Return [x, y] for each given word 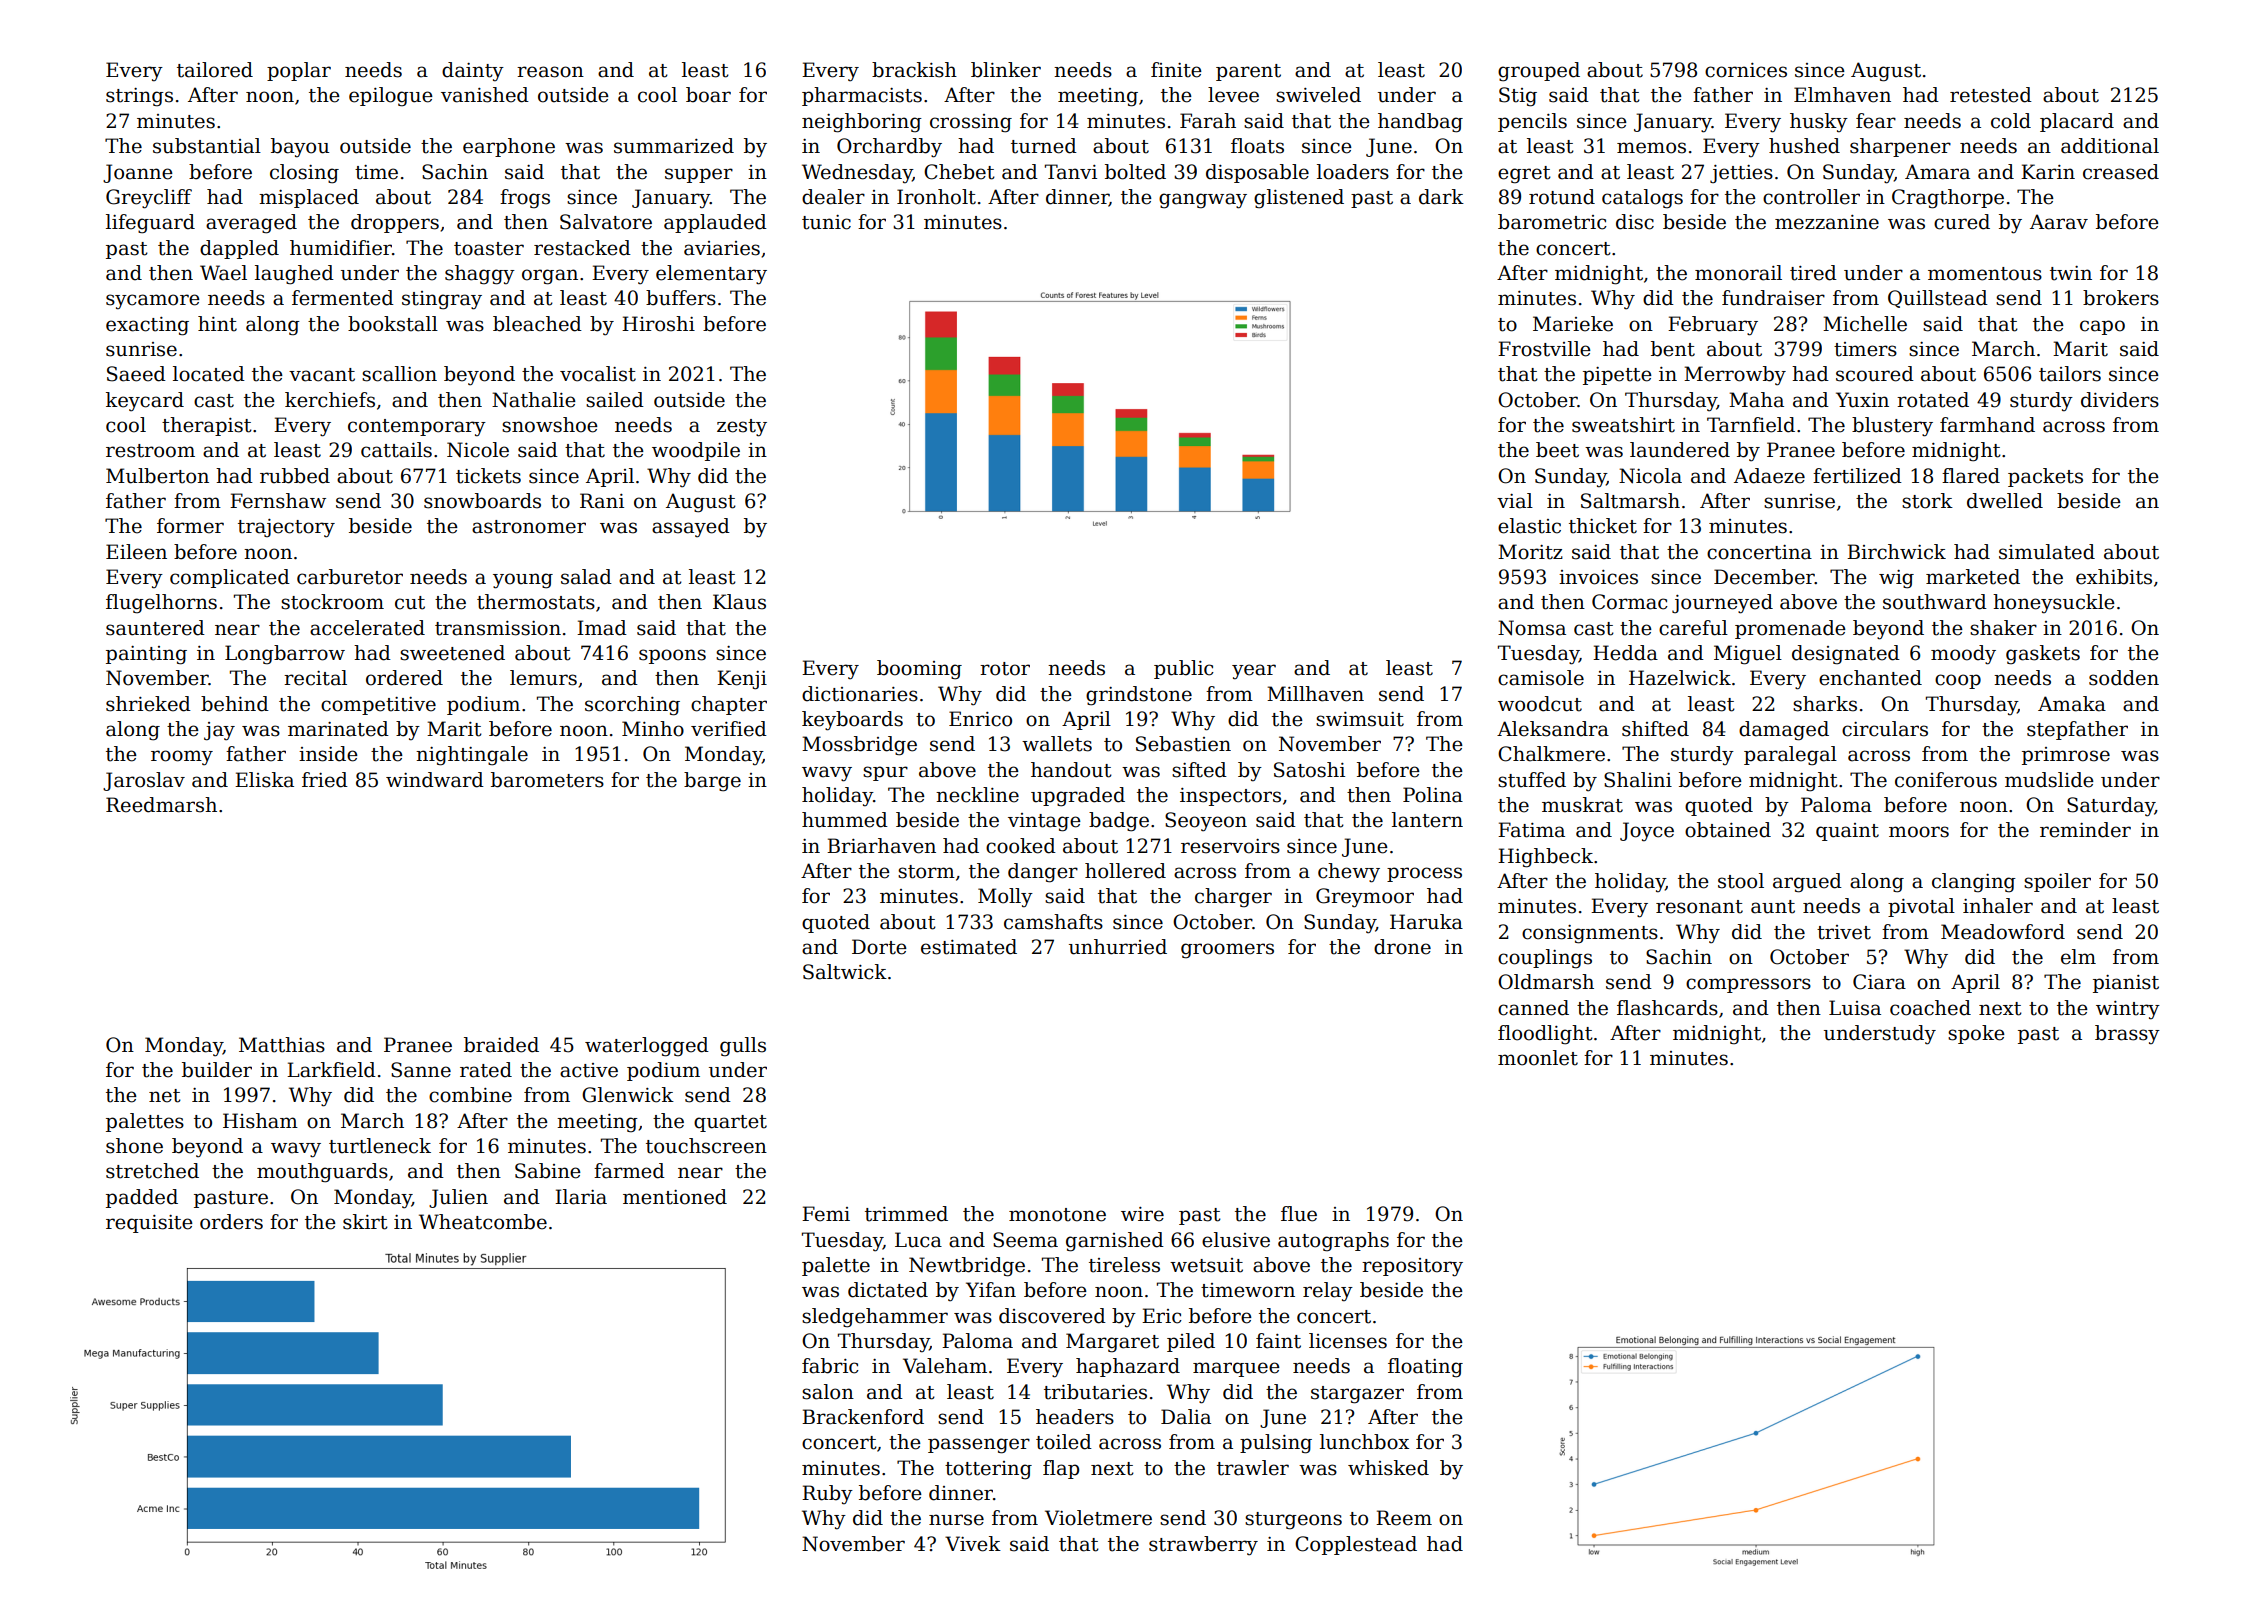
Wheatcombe [483, 1222]
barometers [547, 780]
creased [2121, 172]
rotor [1005, 669]
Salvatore [606, 222]
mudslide [2049, 780]
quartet [730, 1123]
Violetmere [1098, 1518]
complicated [230, 578]
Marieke [1573, 324]
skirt [365, 1222]
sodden [2124, 678]
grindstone [1139, 696]
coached [1930, 1008]
